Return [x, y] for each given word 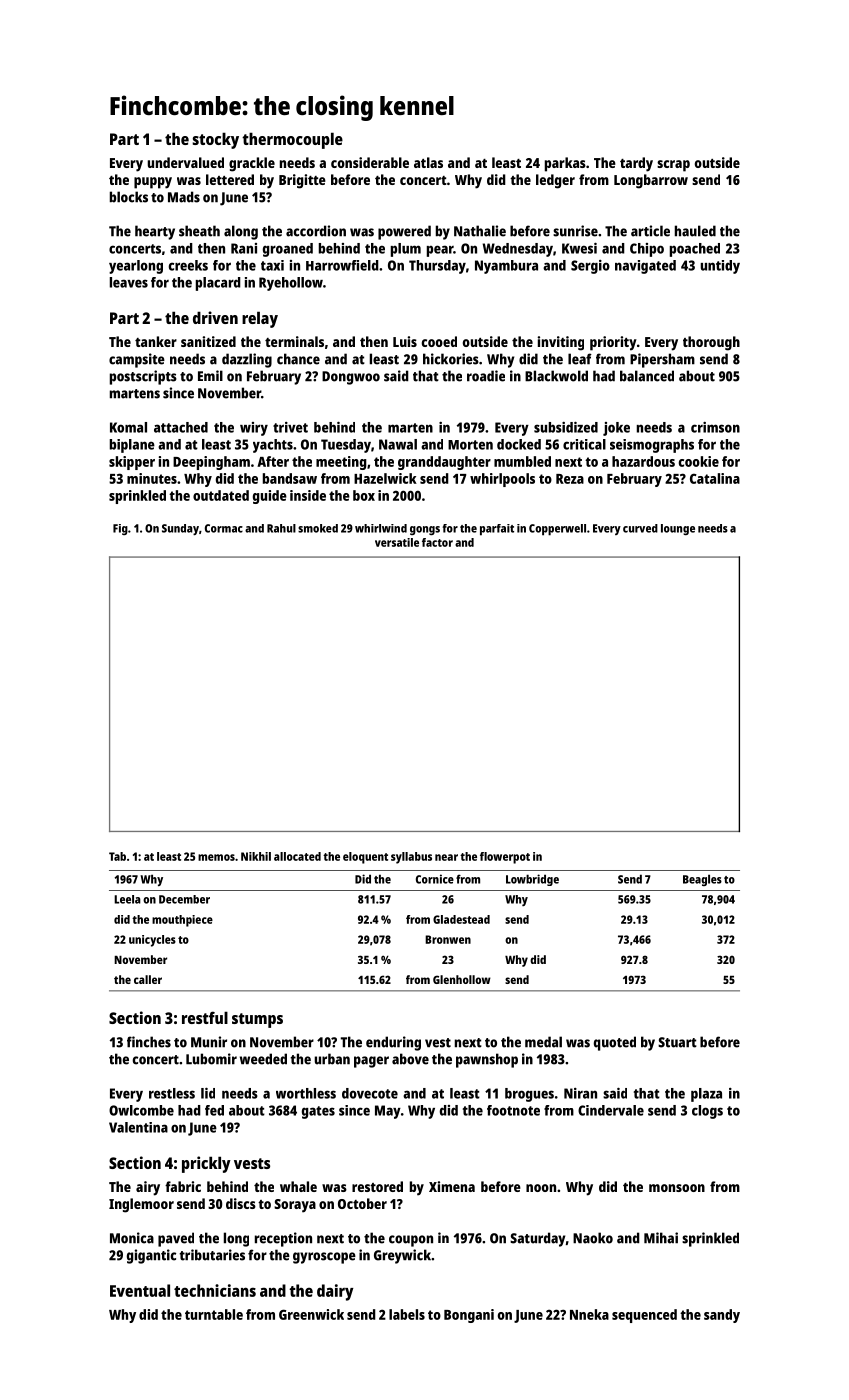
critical [584, 444]
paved [176, 1239]
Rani [244, 248]
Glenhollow [462, 979]
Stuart [677, 1042]
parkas [565, 164]
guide [270, 497]
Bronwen [448, 939]
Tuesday [346, 446]
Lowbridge [532, 880]
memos [216, 857]
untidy [720, 267]
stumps [257, 1020]
